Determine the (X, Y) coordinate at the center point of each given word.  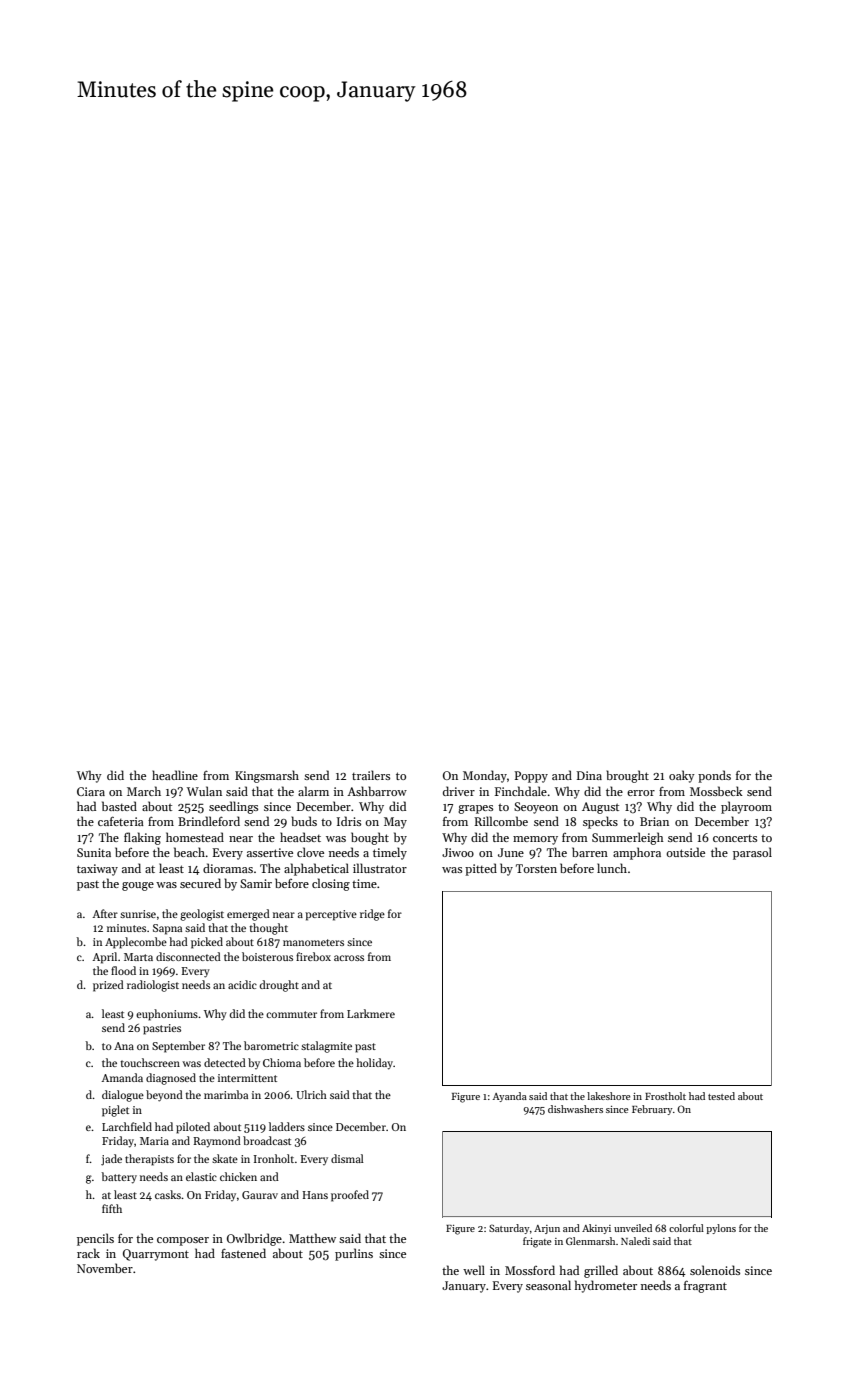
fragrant (705, 1286)
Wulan (204, 791)
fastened (243, 1253)
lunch (612, 868)
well (474, 1270)
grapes (475, 809)
